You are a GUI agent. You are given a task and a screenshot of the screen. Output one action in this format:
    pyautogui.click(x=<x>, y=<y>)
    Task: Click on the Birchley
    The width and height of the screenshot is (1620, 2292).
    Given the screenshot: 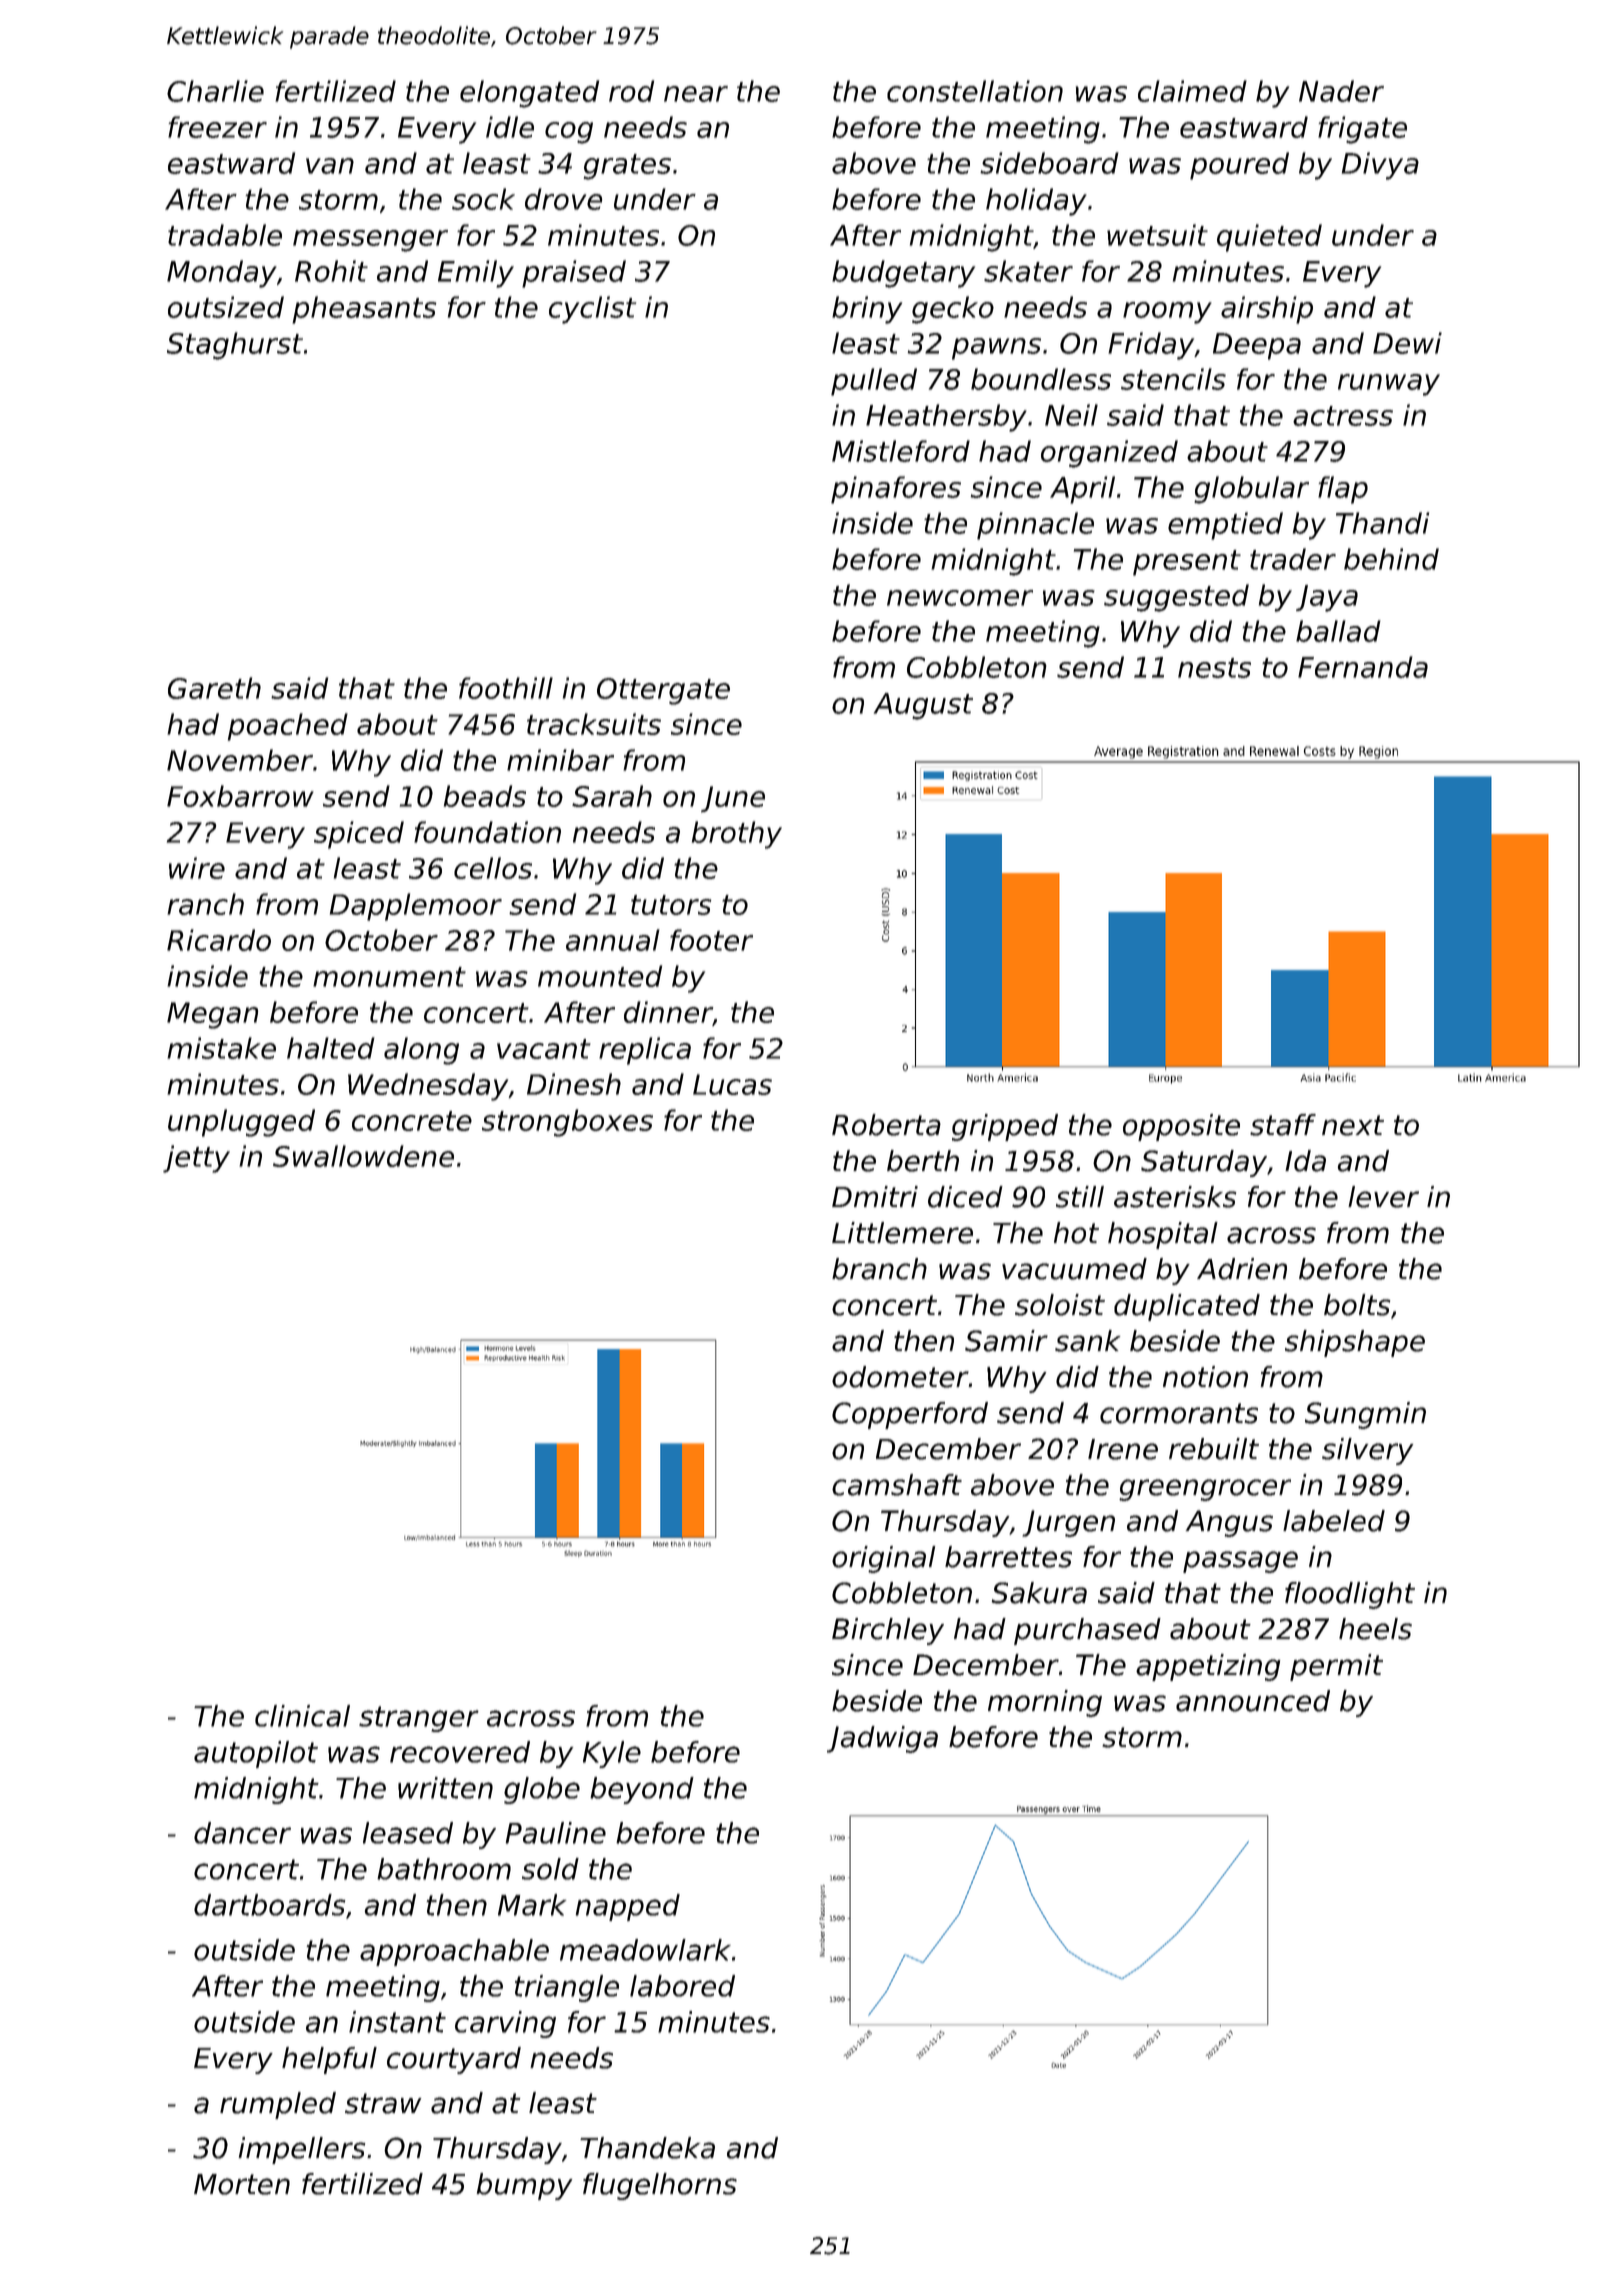 What is the action you would take?
    pyautogui.click(x=888, y=1631)
